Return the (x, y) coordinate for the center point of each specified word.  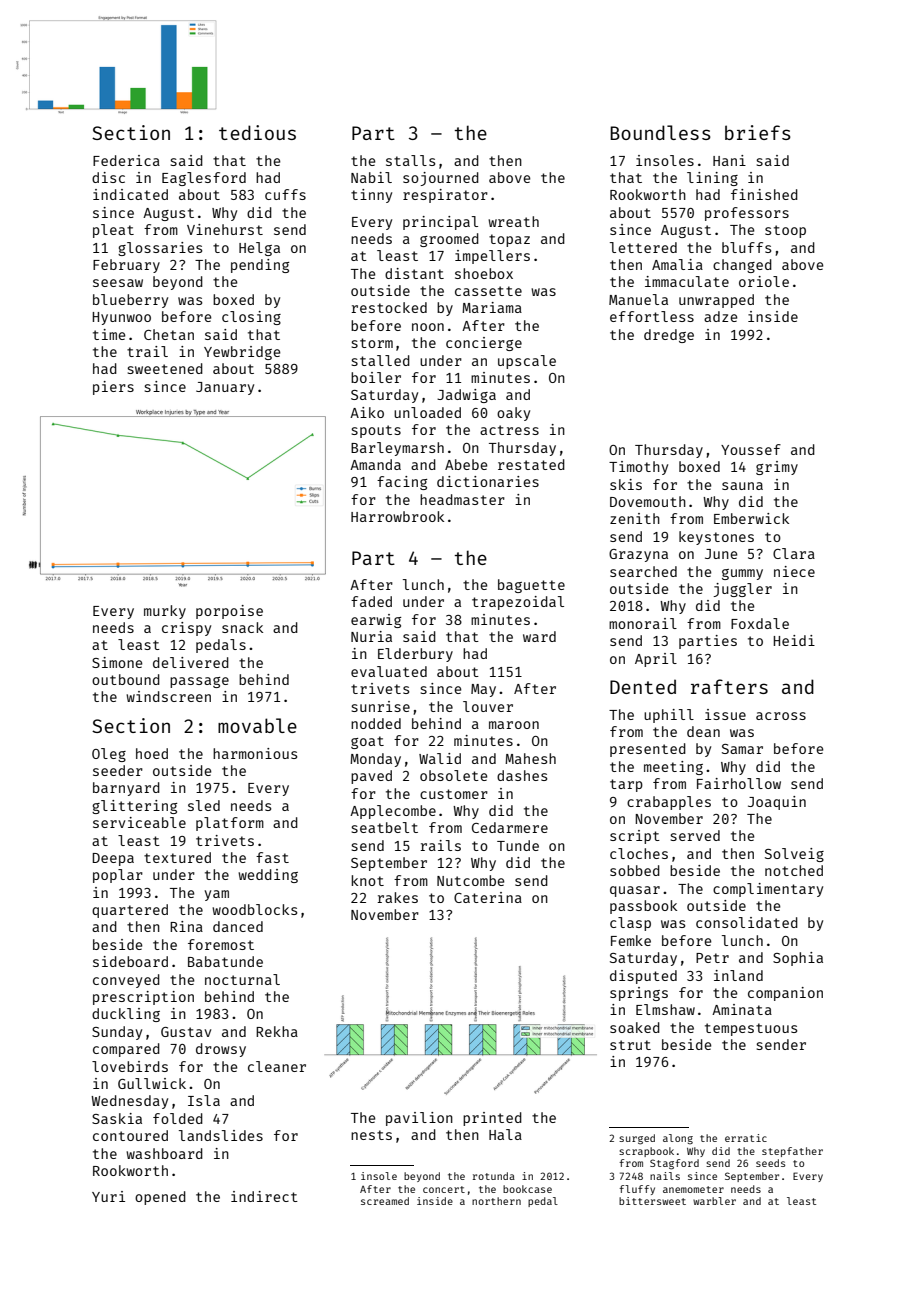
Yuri (108, 1196)
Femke (631, 940)
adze (720, 316)
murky (165, 612)
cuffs (285, 194)
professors (747, 214)
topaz (509, 240)
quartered (130, 911)
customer (454, 794)
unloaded (427, 412)
